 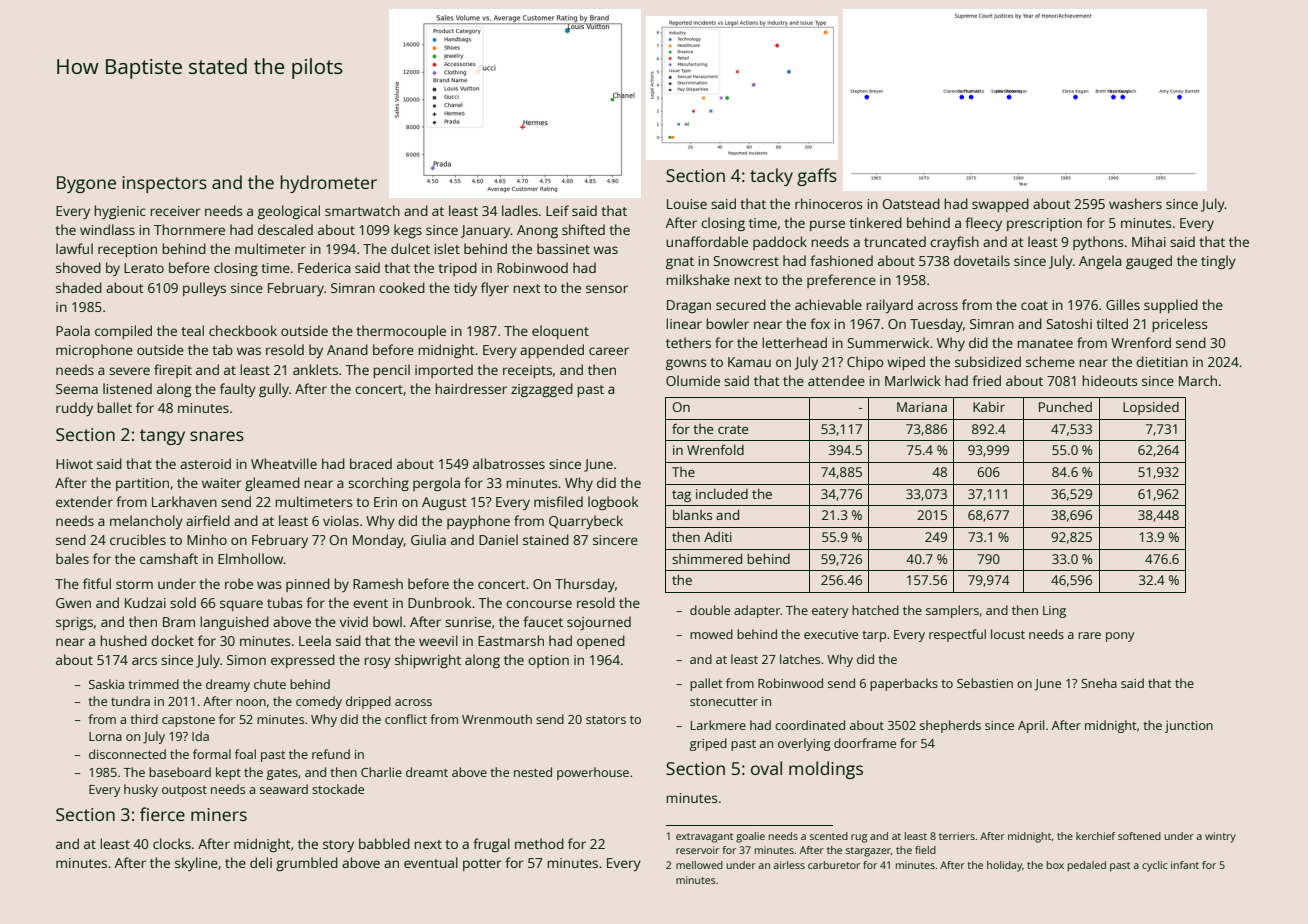 What do you see at coordinates (315, 640) in the image?
I see `Leela` at bounding box center [315, 640].
